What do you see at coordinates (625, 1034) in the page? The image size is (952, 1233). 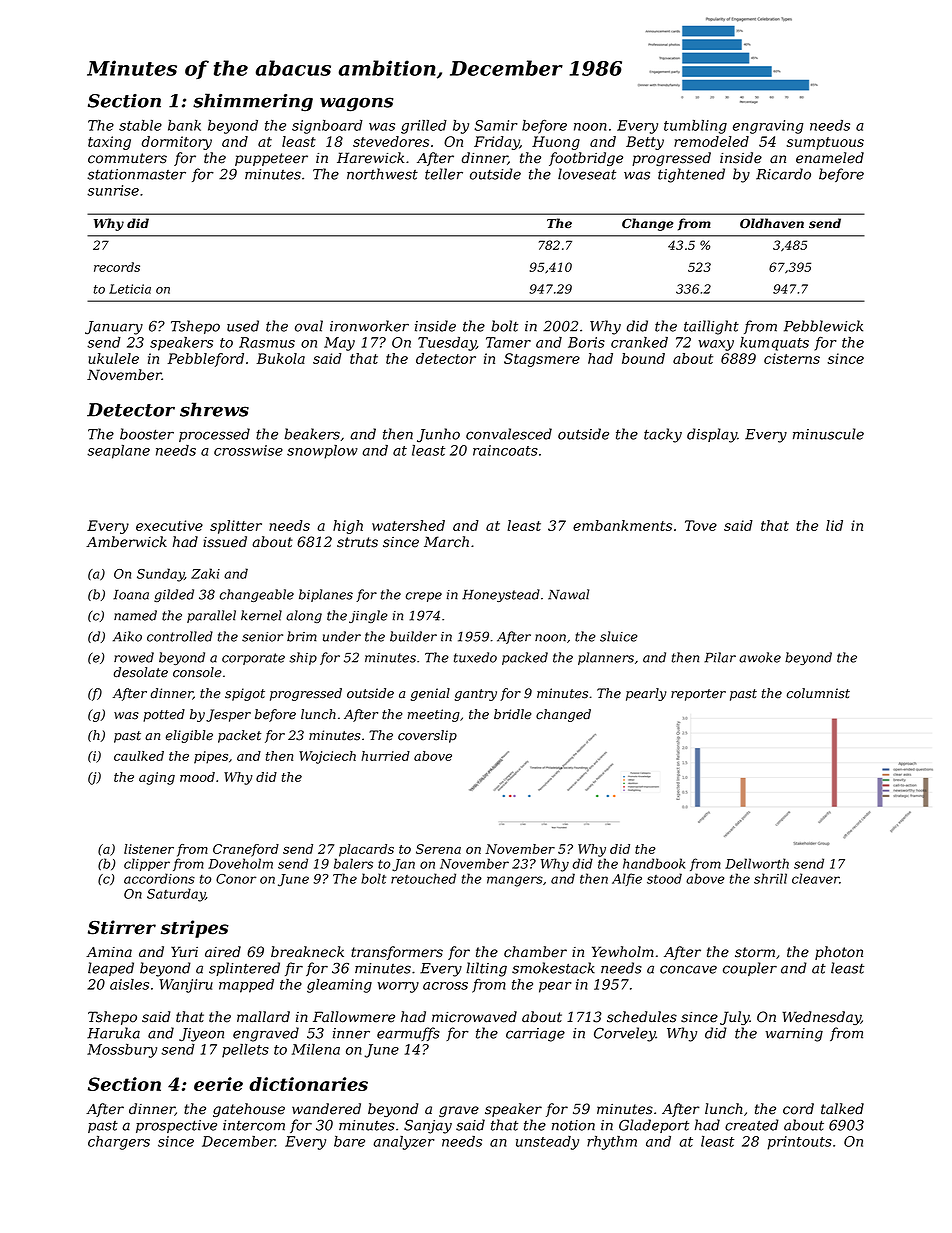 I see `Corveley` at bounding box center [625, 1034].
